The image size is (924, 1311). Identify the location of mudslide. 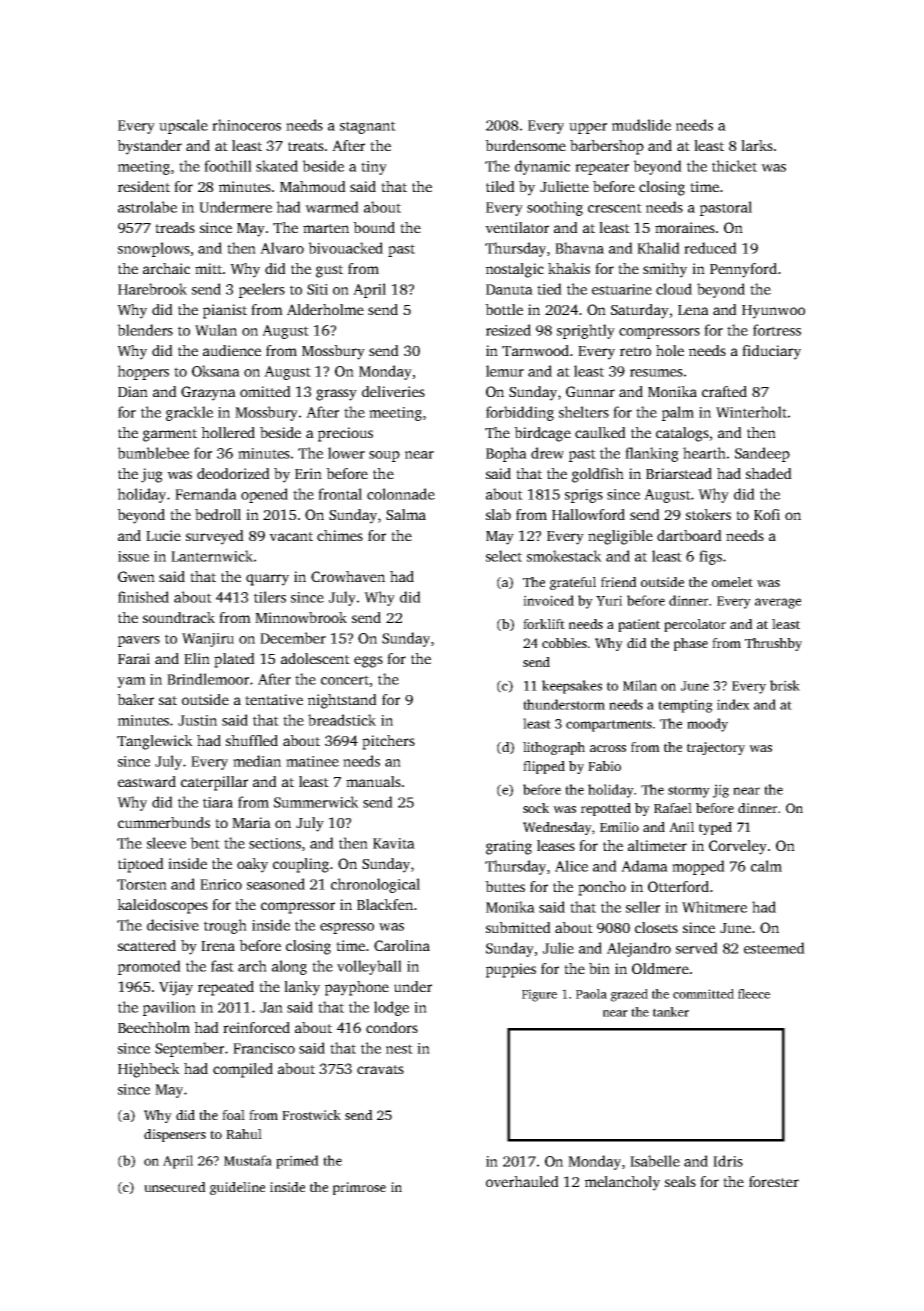
(641, 125).
